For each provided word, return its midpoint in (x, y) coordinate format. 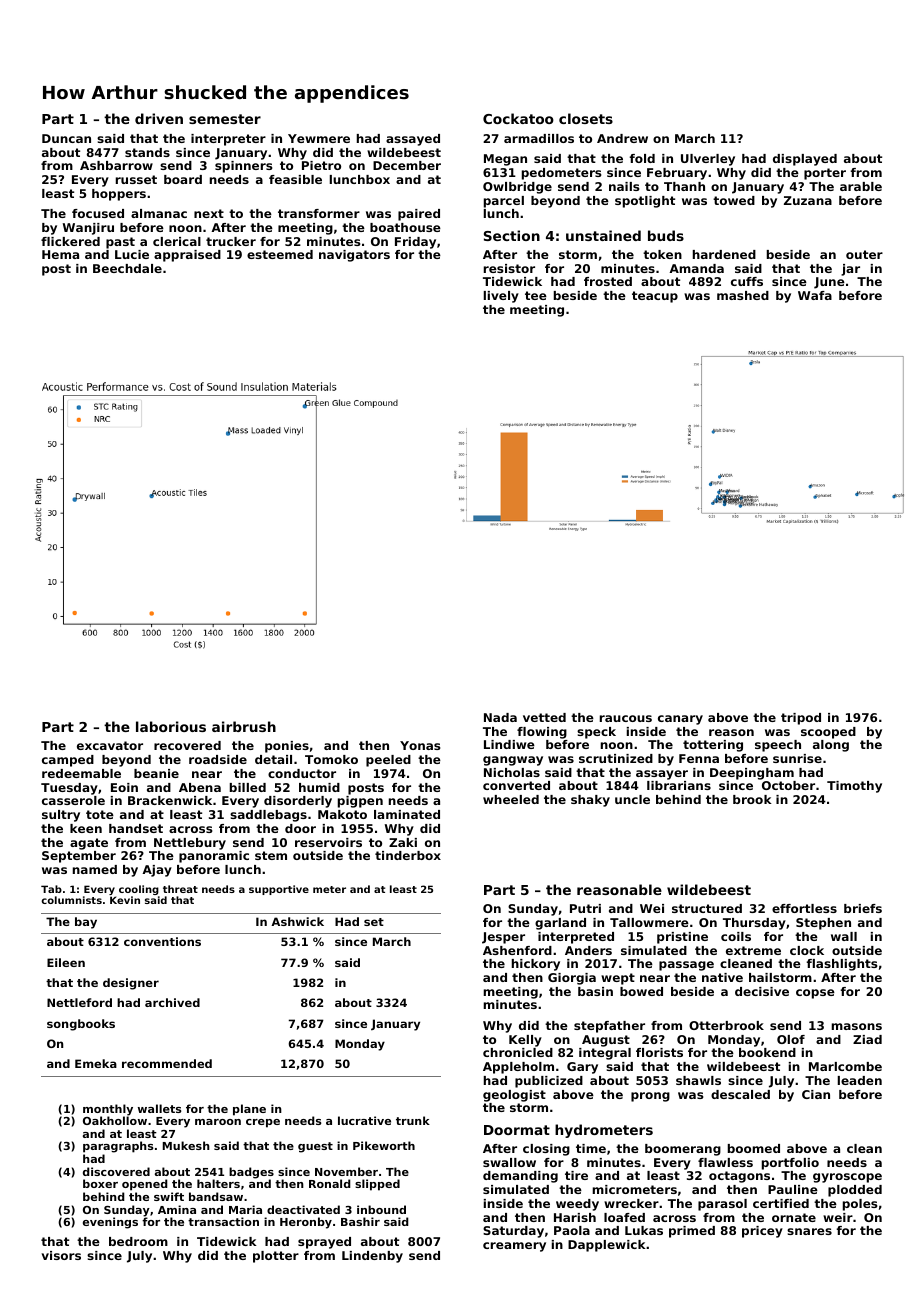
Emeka (96, 1063)
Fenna (699, 758)
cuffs (747, 281)
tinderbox (408, 855)
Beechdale (127, 268)
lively (501, 297)
